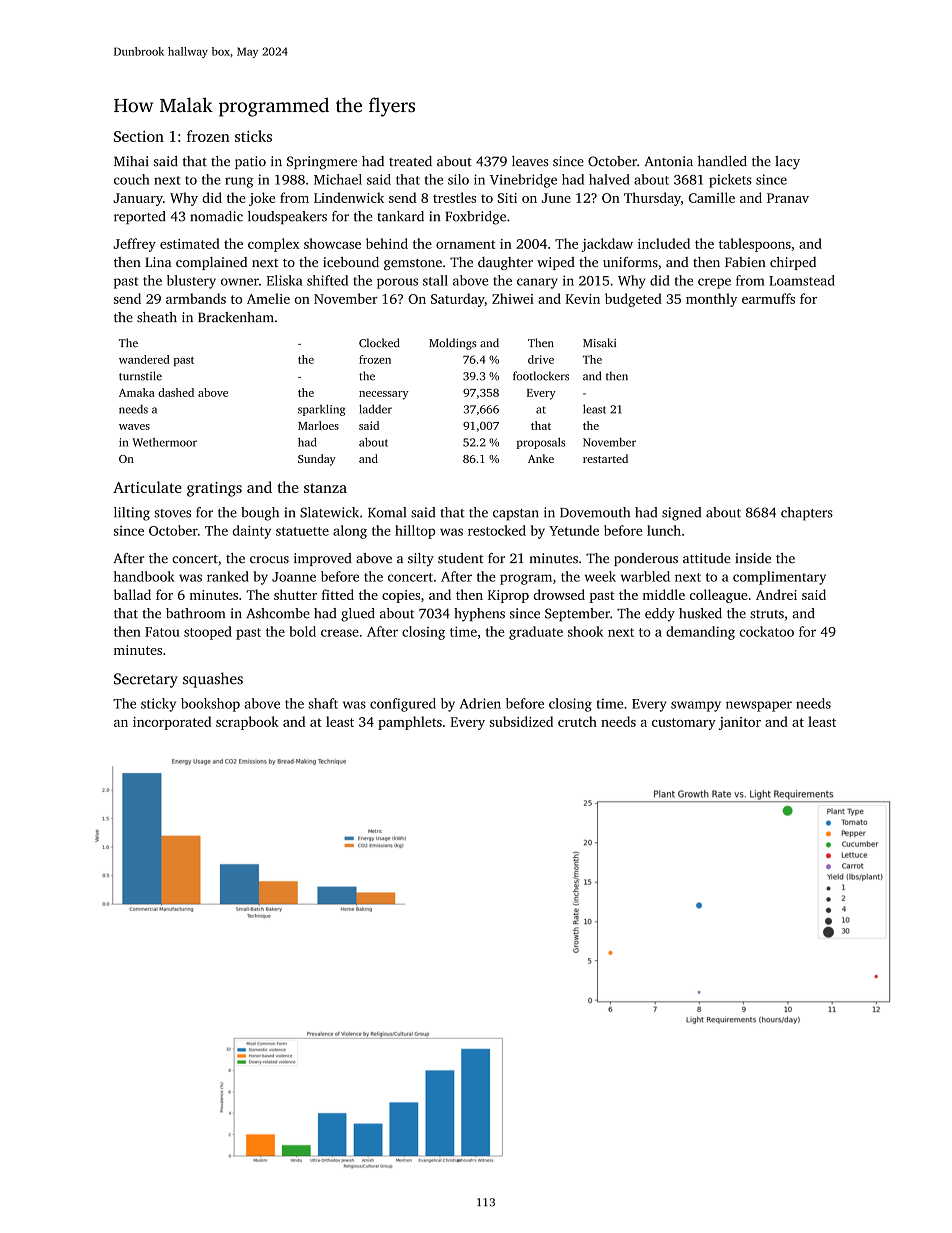  Describe the element at coordinates (410, 161) in the screenshot. I see `treated` at that location.
